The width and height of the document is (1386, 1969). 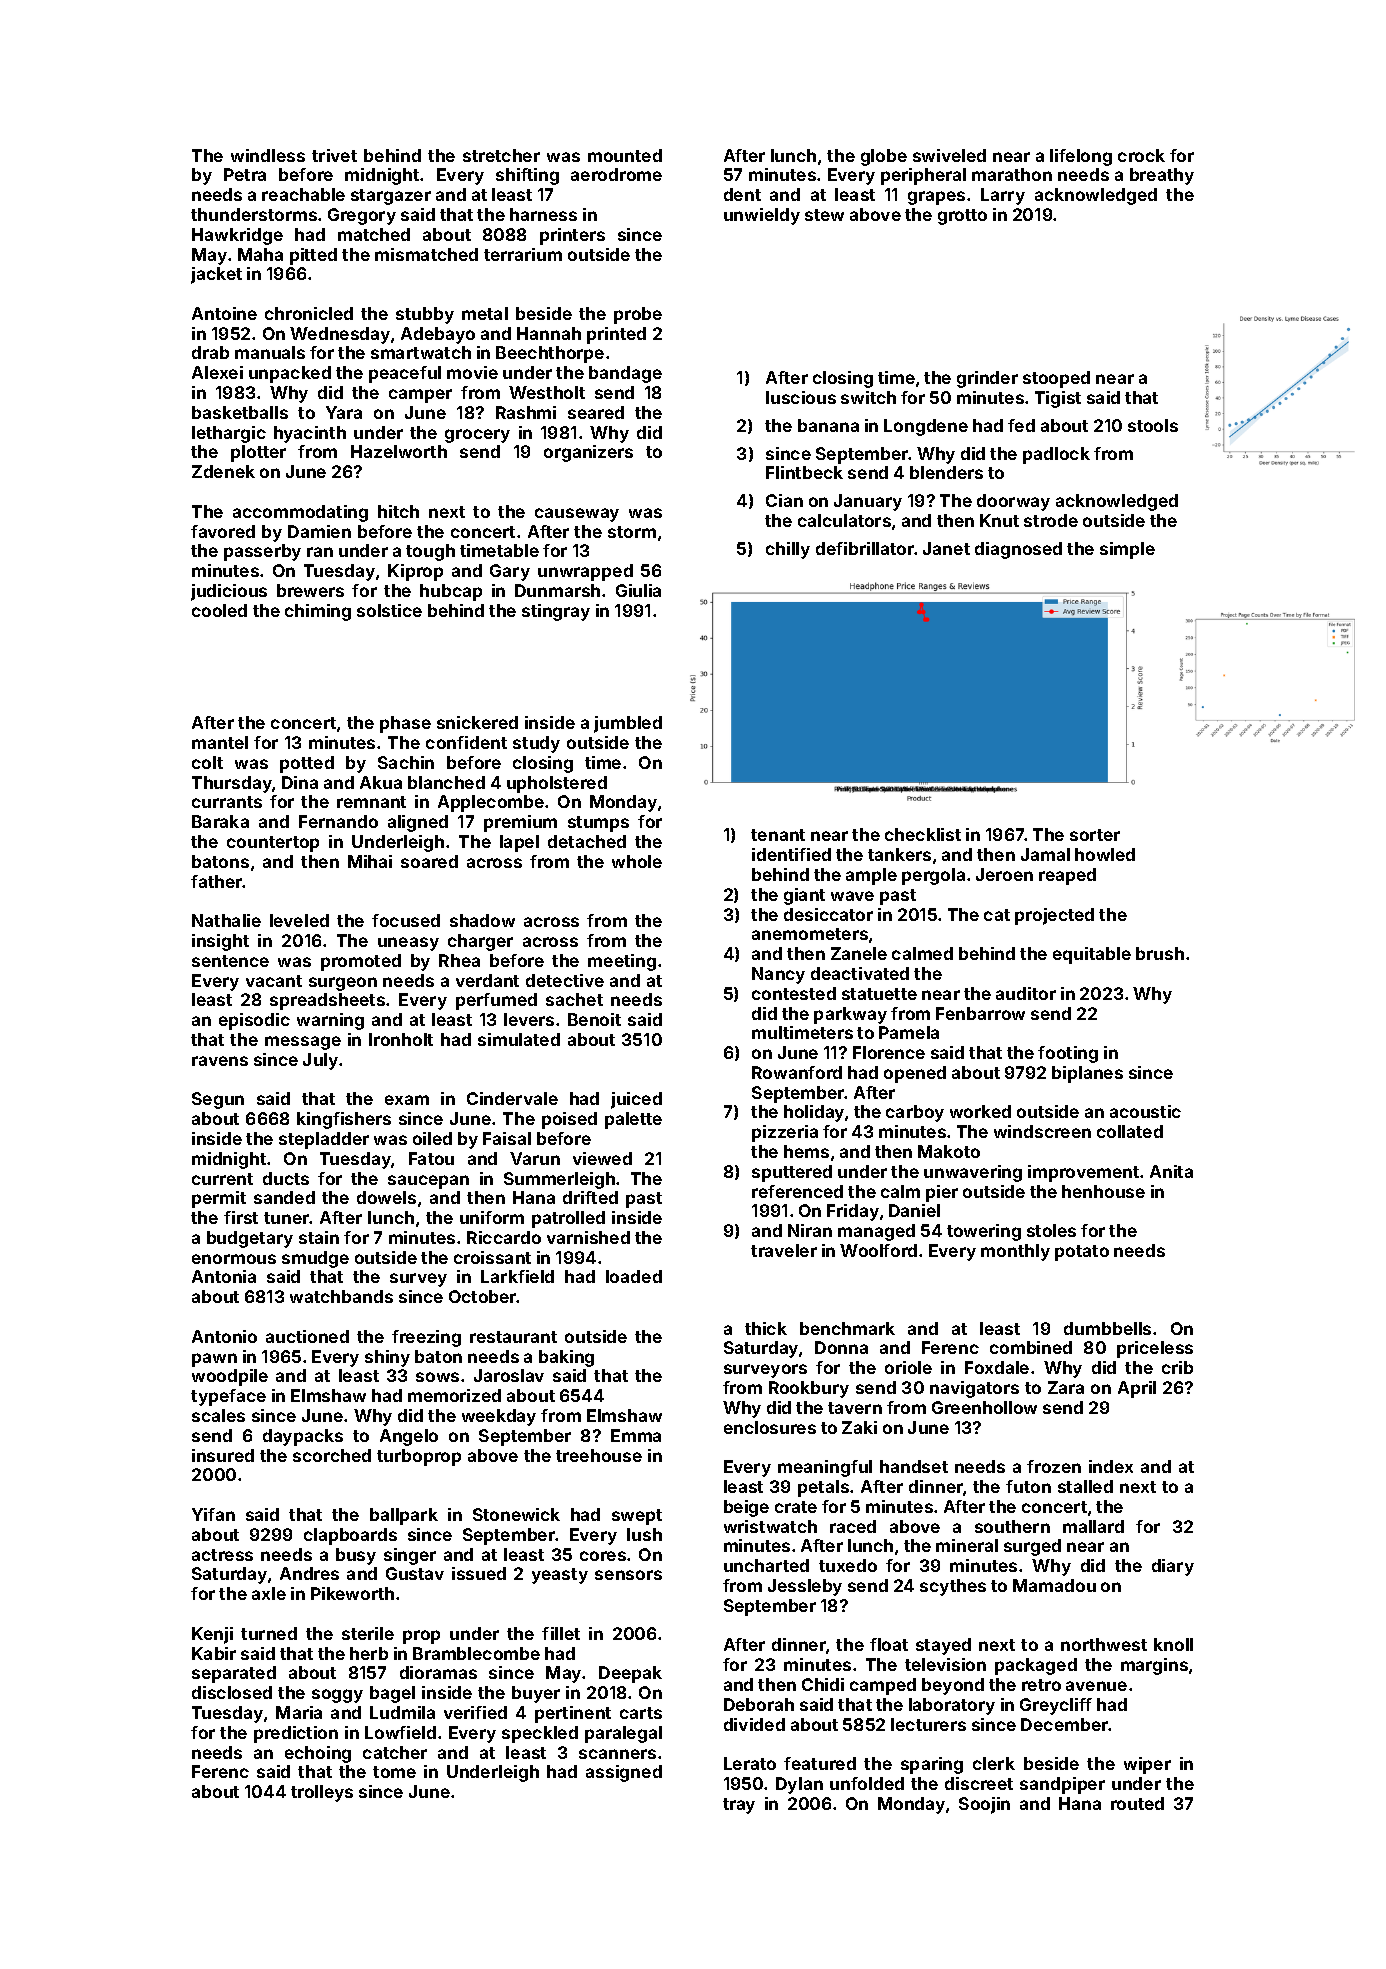 What do you see at coordinates (232, 1692) in the document?
I see `disclosed` at bounding box center [232, 1692].
